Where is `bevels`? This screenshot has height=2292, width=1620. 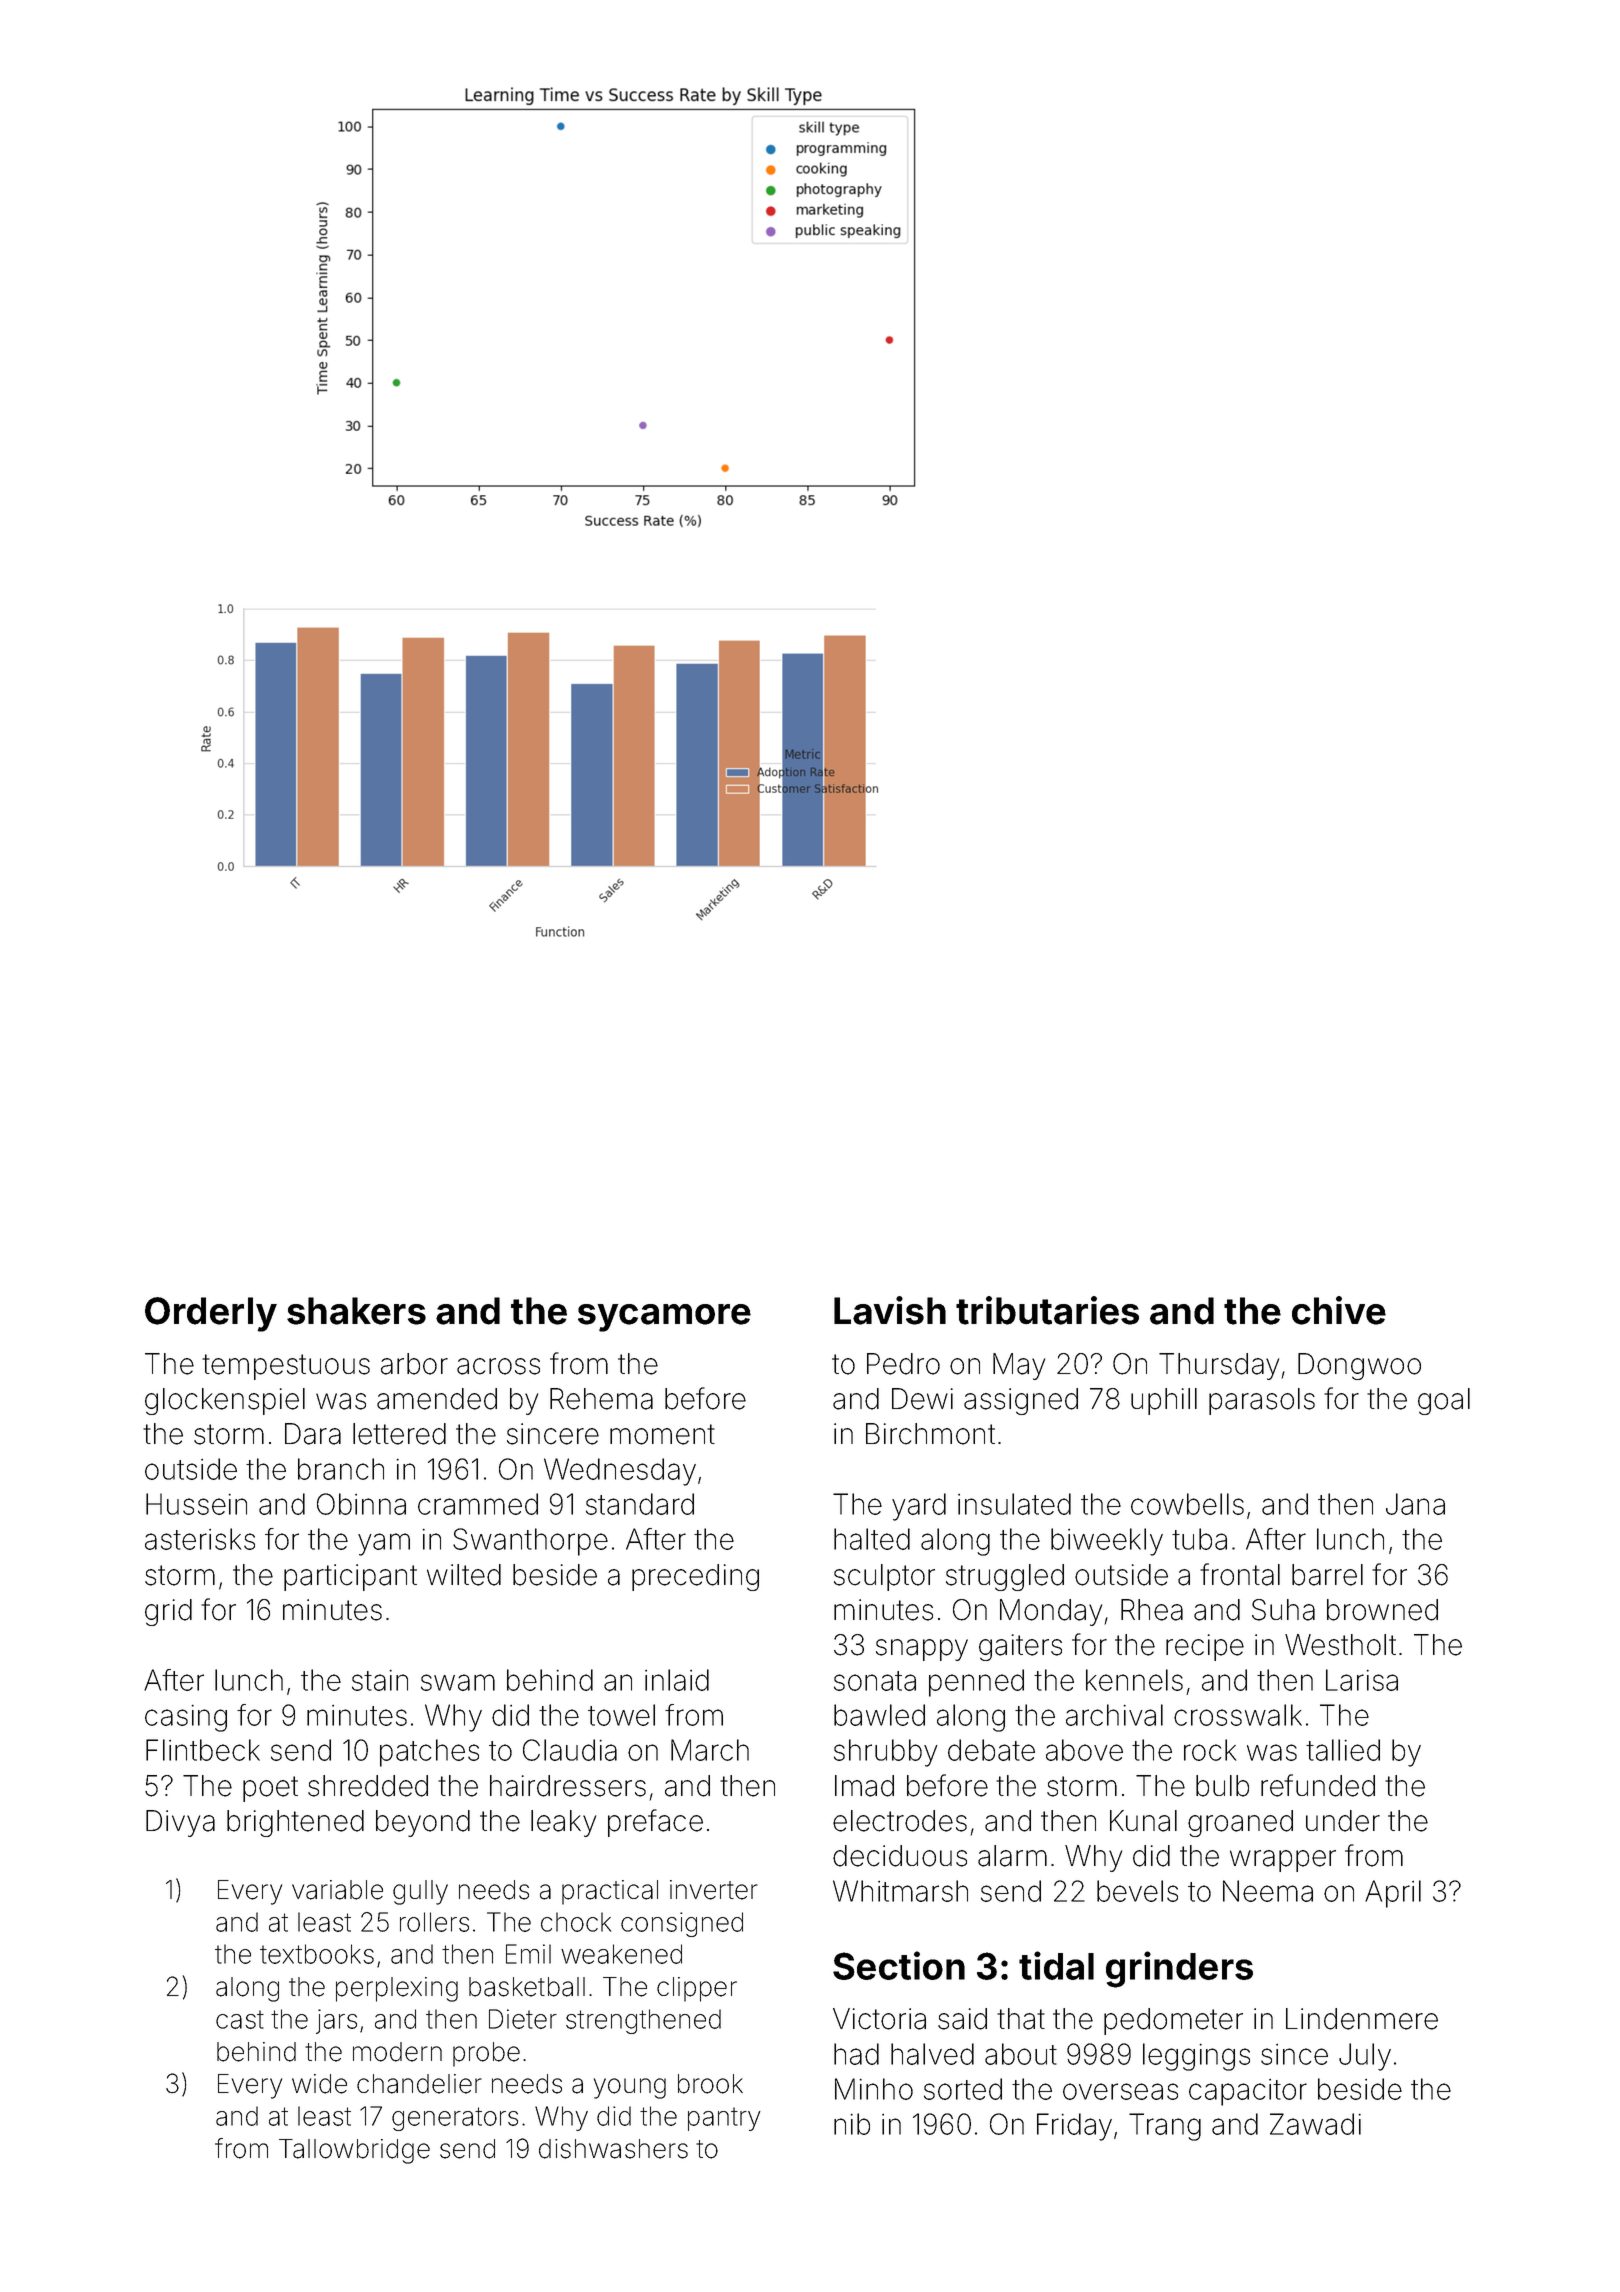 bevels is located at coordinates (1137, 1891).
